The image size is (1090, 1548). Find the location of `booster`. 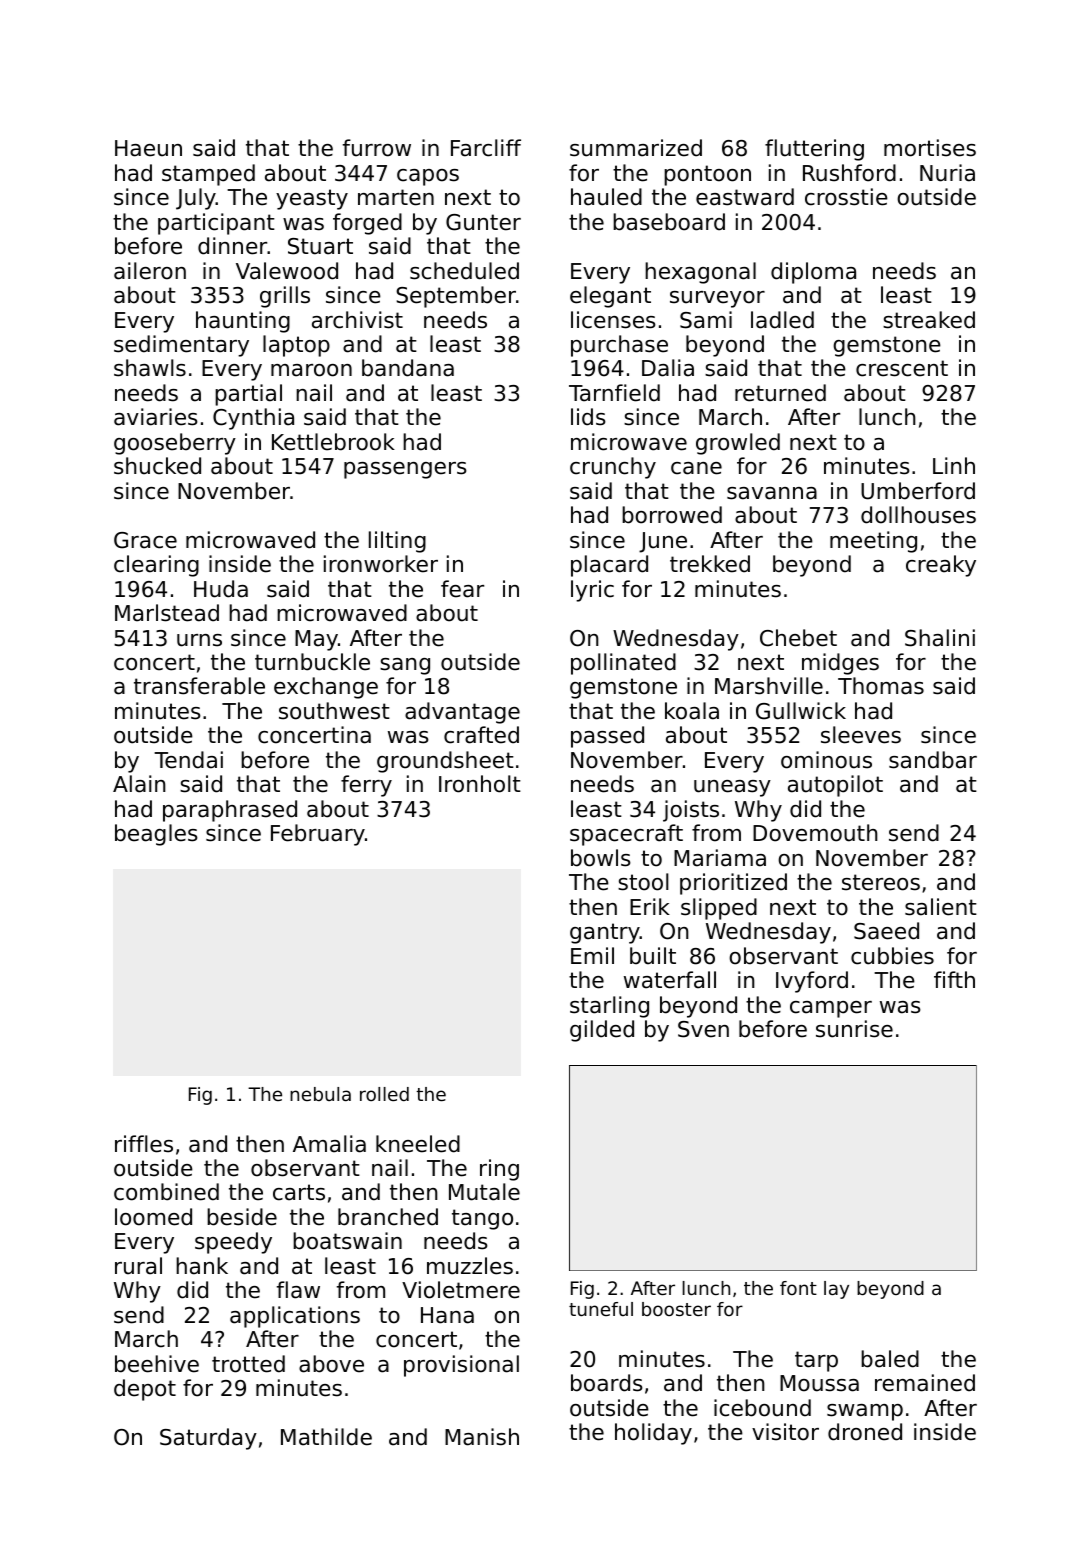

booster is located at coordinates (676, 1309).
